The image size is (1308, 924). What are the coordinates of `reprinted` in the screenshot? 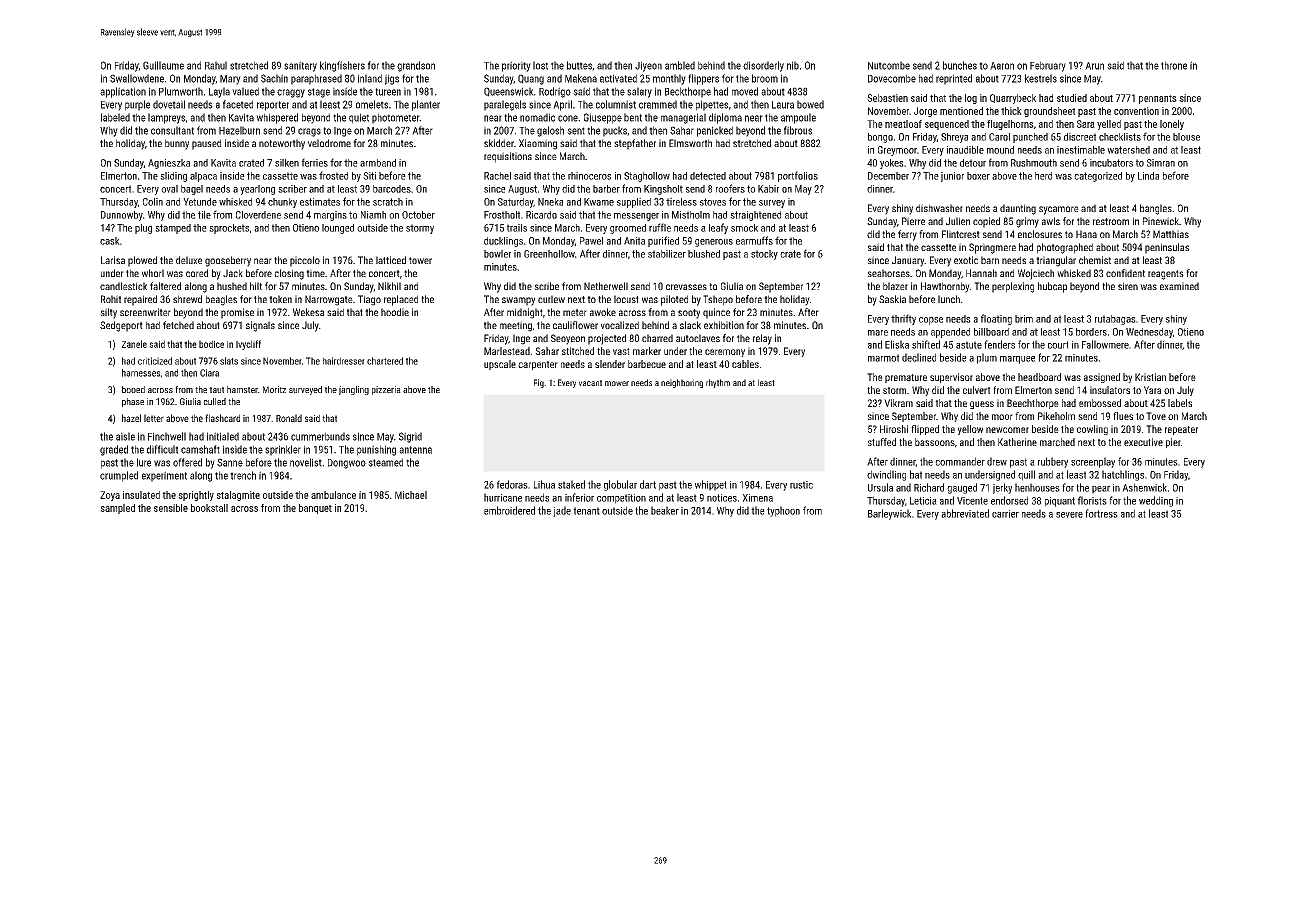 It's located at (954, 79).
